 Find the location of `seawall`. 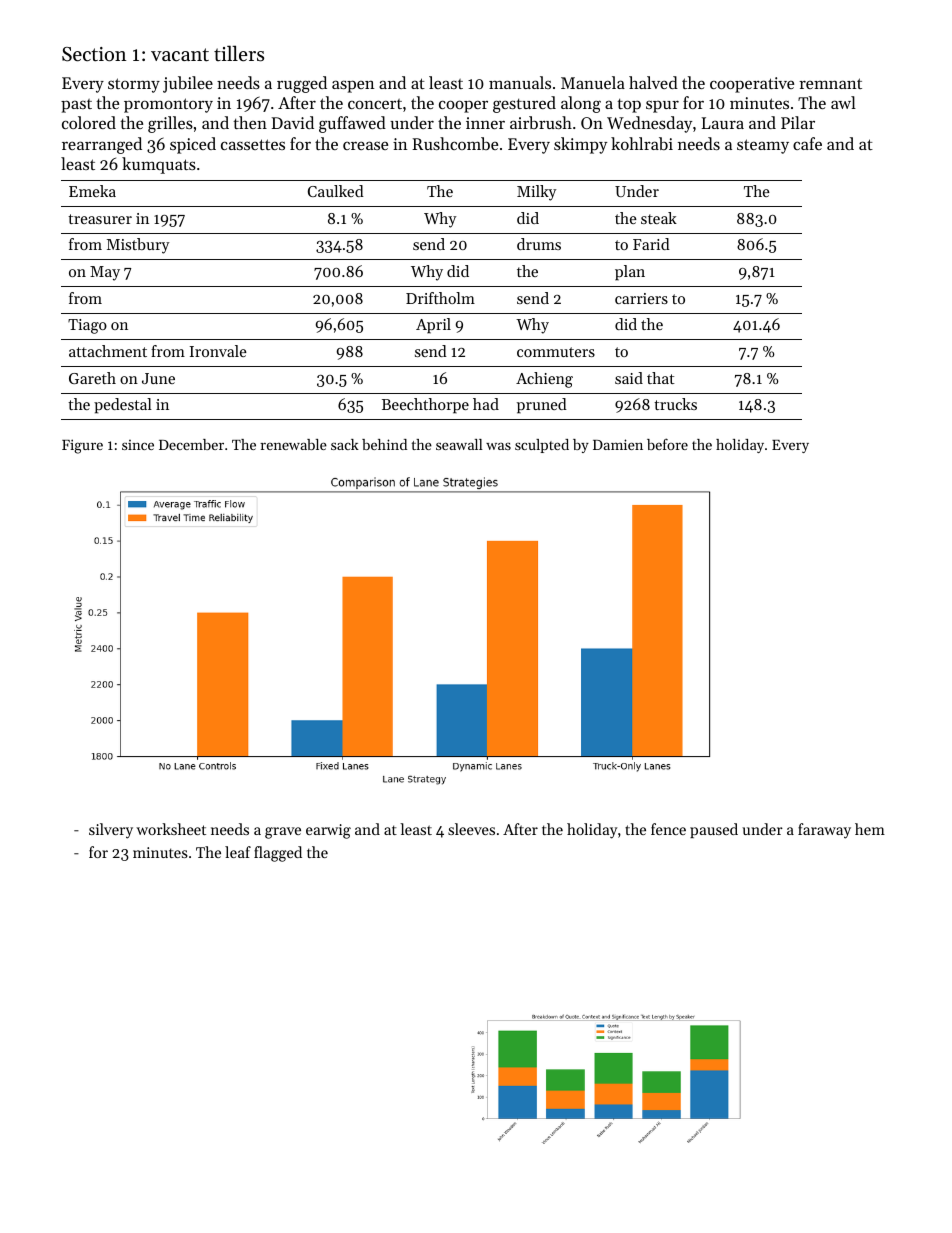

seawall is located at coordinates (459, 444).
